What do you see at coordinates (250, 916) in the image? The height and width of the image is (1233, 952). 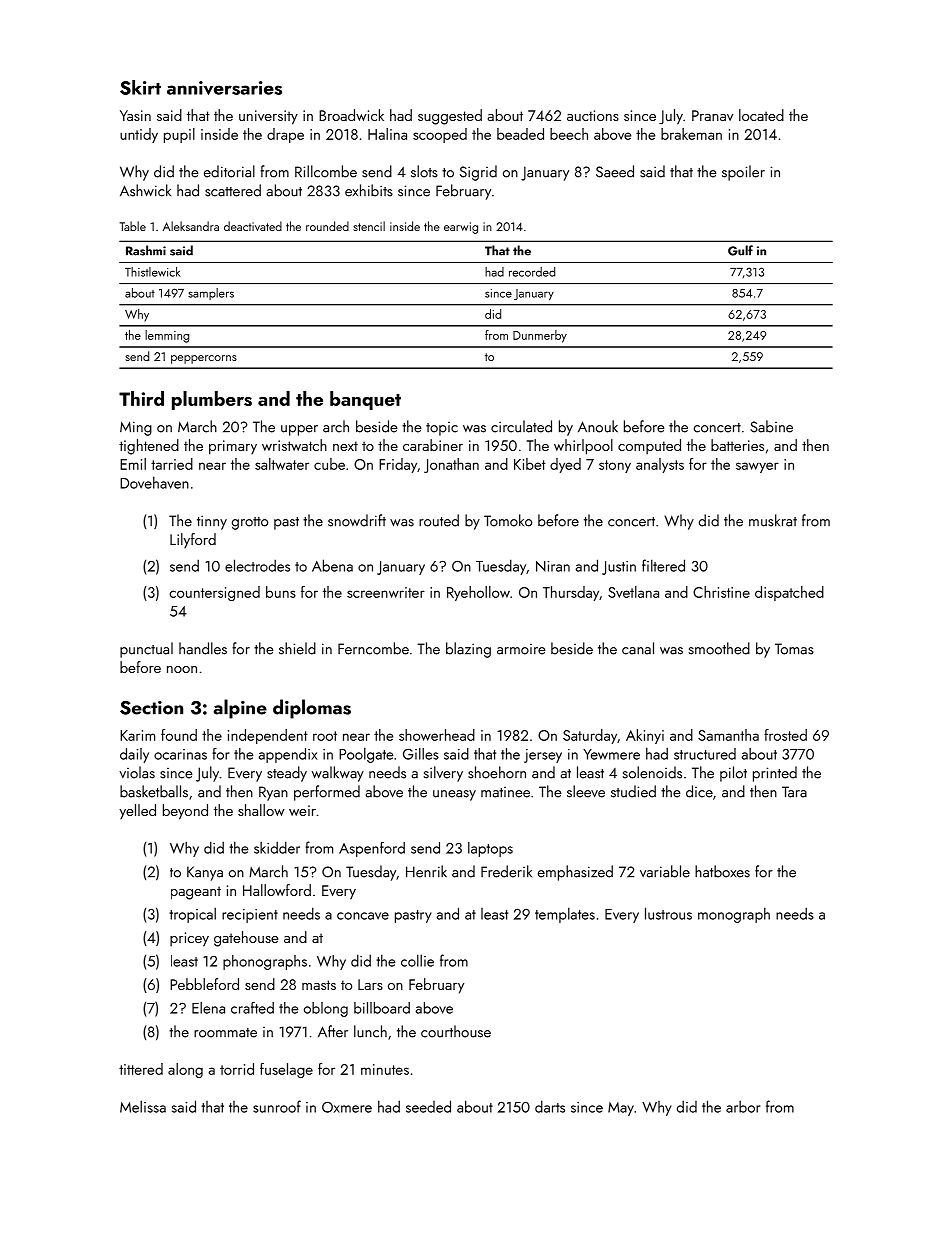 I see `recipient` at bounding box center [250, 916].
